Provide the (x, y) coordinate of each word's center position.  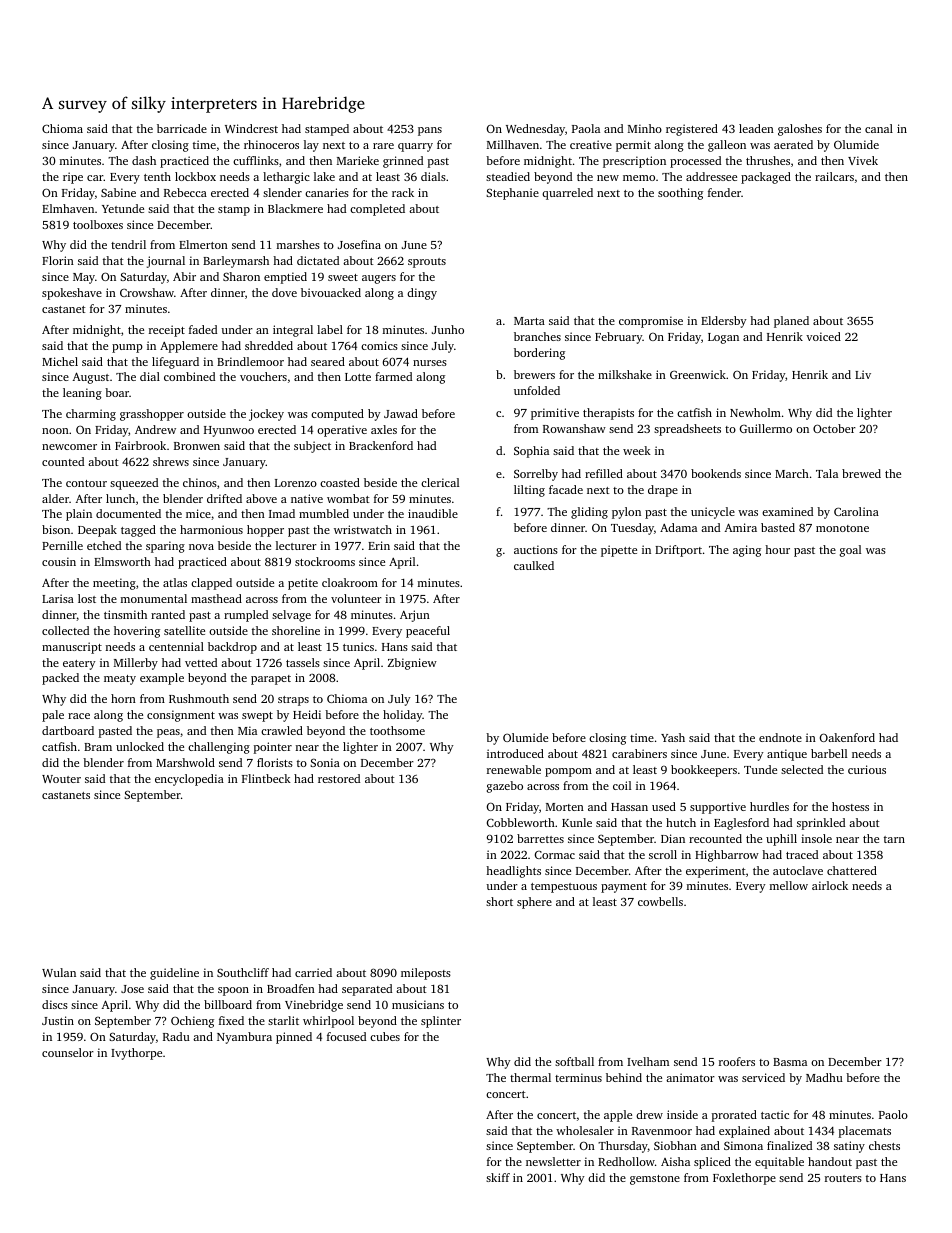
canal (879, 128)
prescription (634, 162)
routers (843, 1178)
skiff (498, 1177)
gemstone (655, 1180)
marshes (298, 244)
